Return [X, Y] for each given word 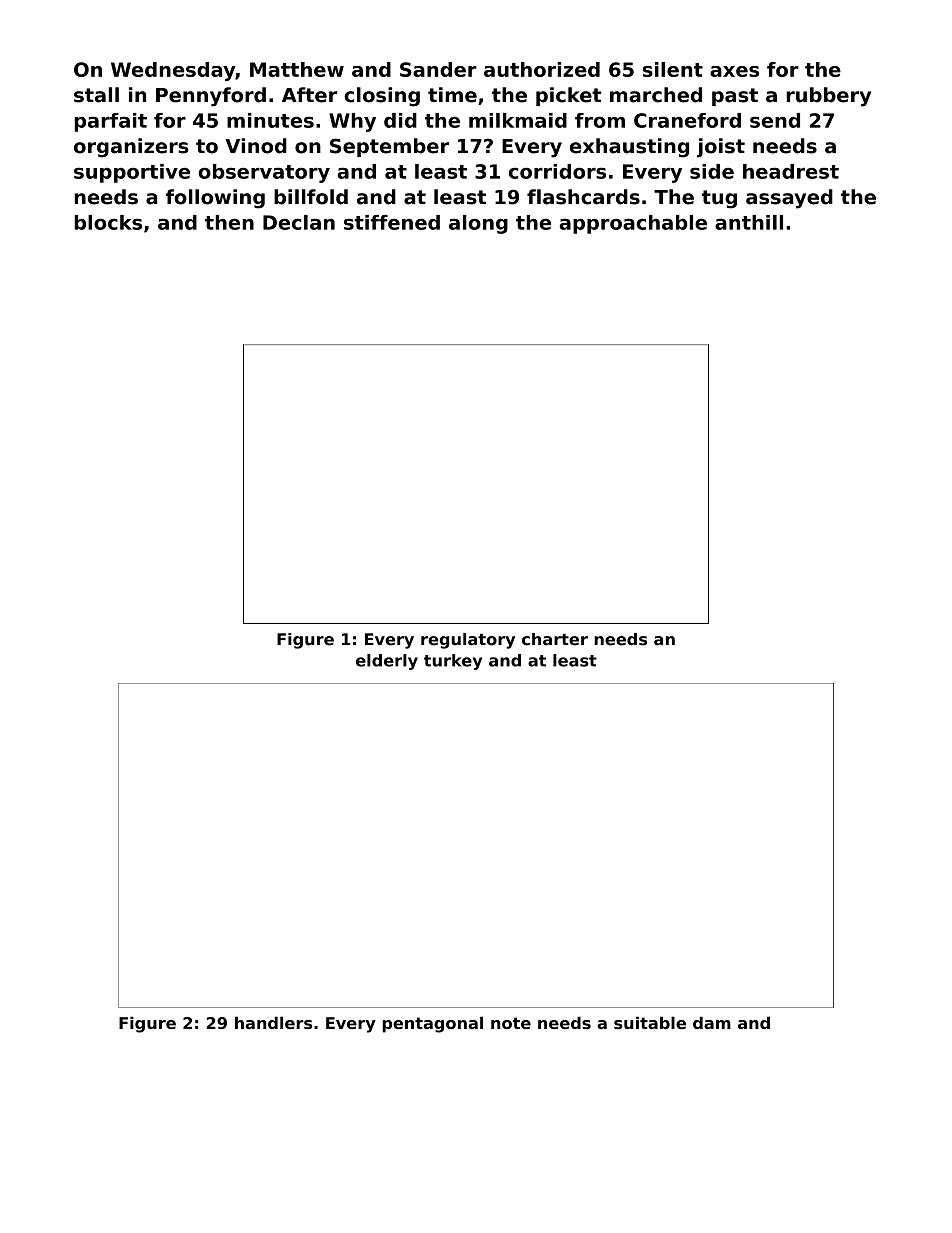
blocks [108, 222]
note [511, 1023]
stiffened [392, 222]
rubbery [829, 97]
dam [712, 1022]
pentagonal [432, 1024]
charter [555, 639]
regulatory [468, 641]
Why [352, 122]
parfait [111, 122]
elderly [387, 662]
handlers [273, 1022]
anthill [749, 222]
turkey [453, 662]
